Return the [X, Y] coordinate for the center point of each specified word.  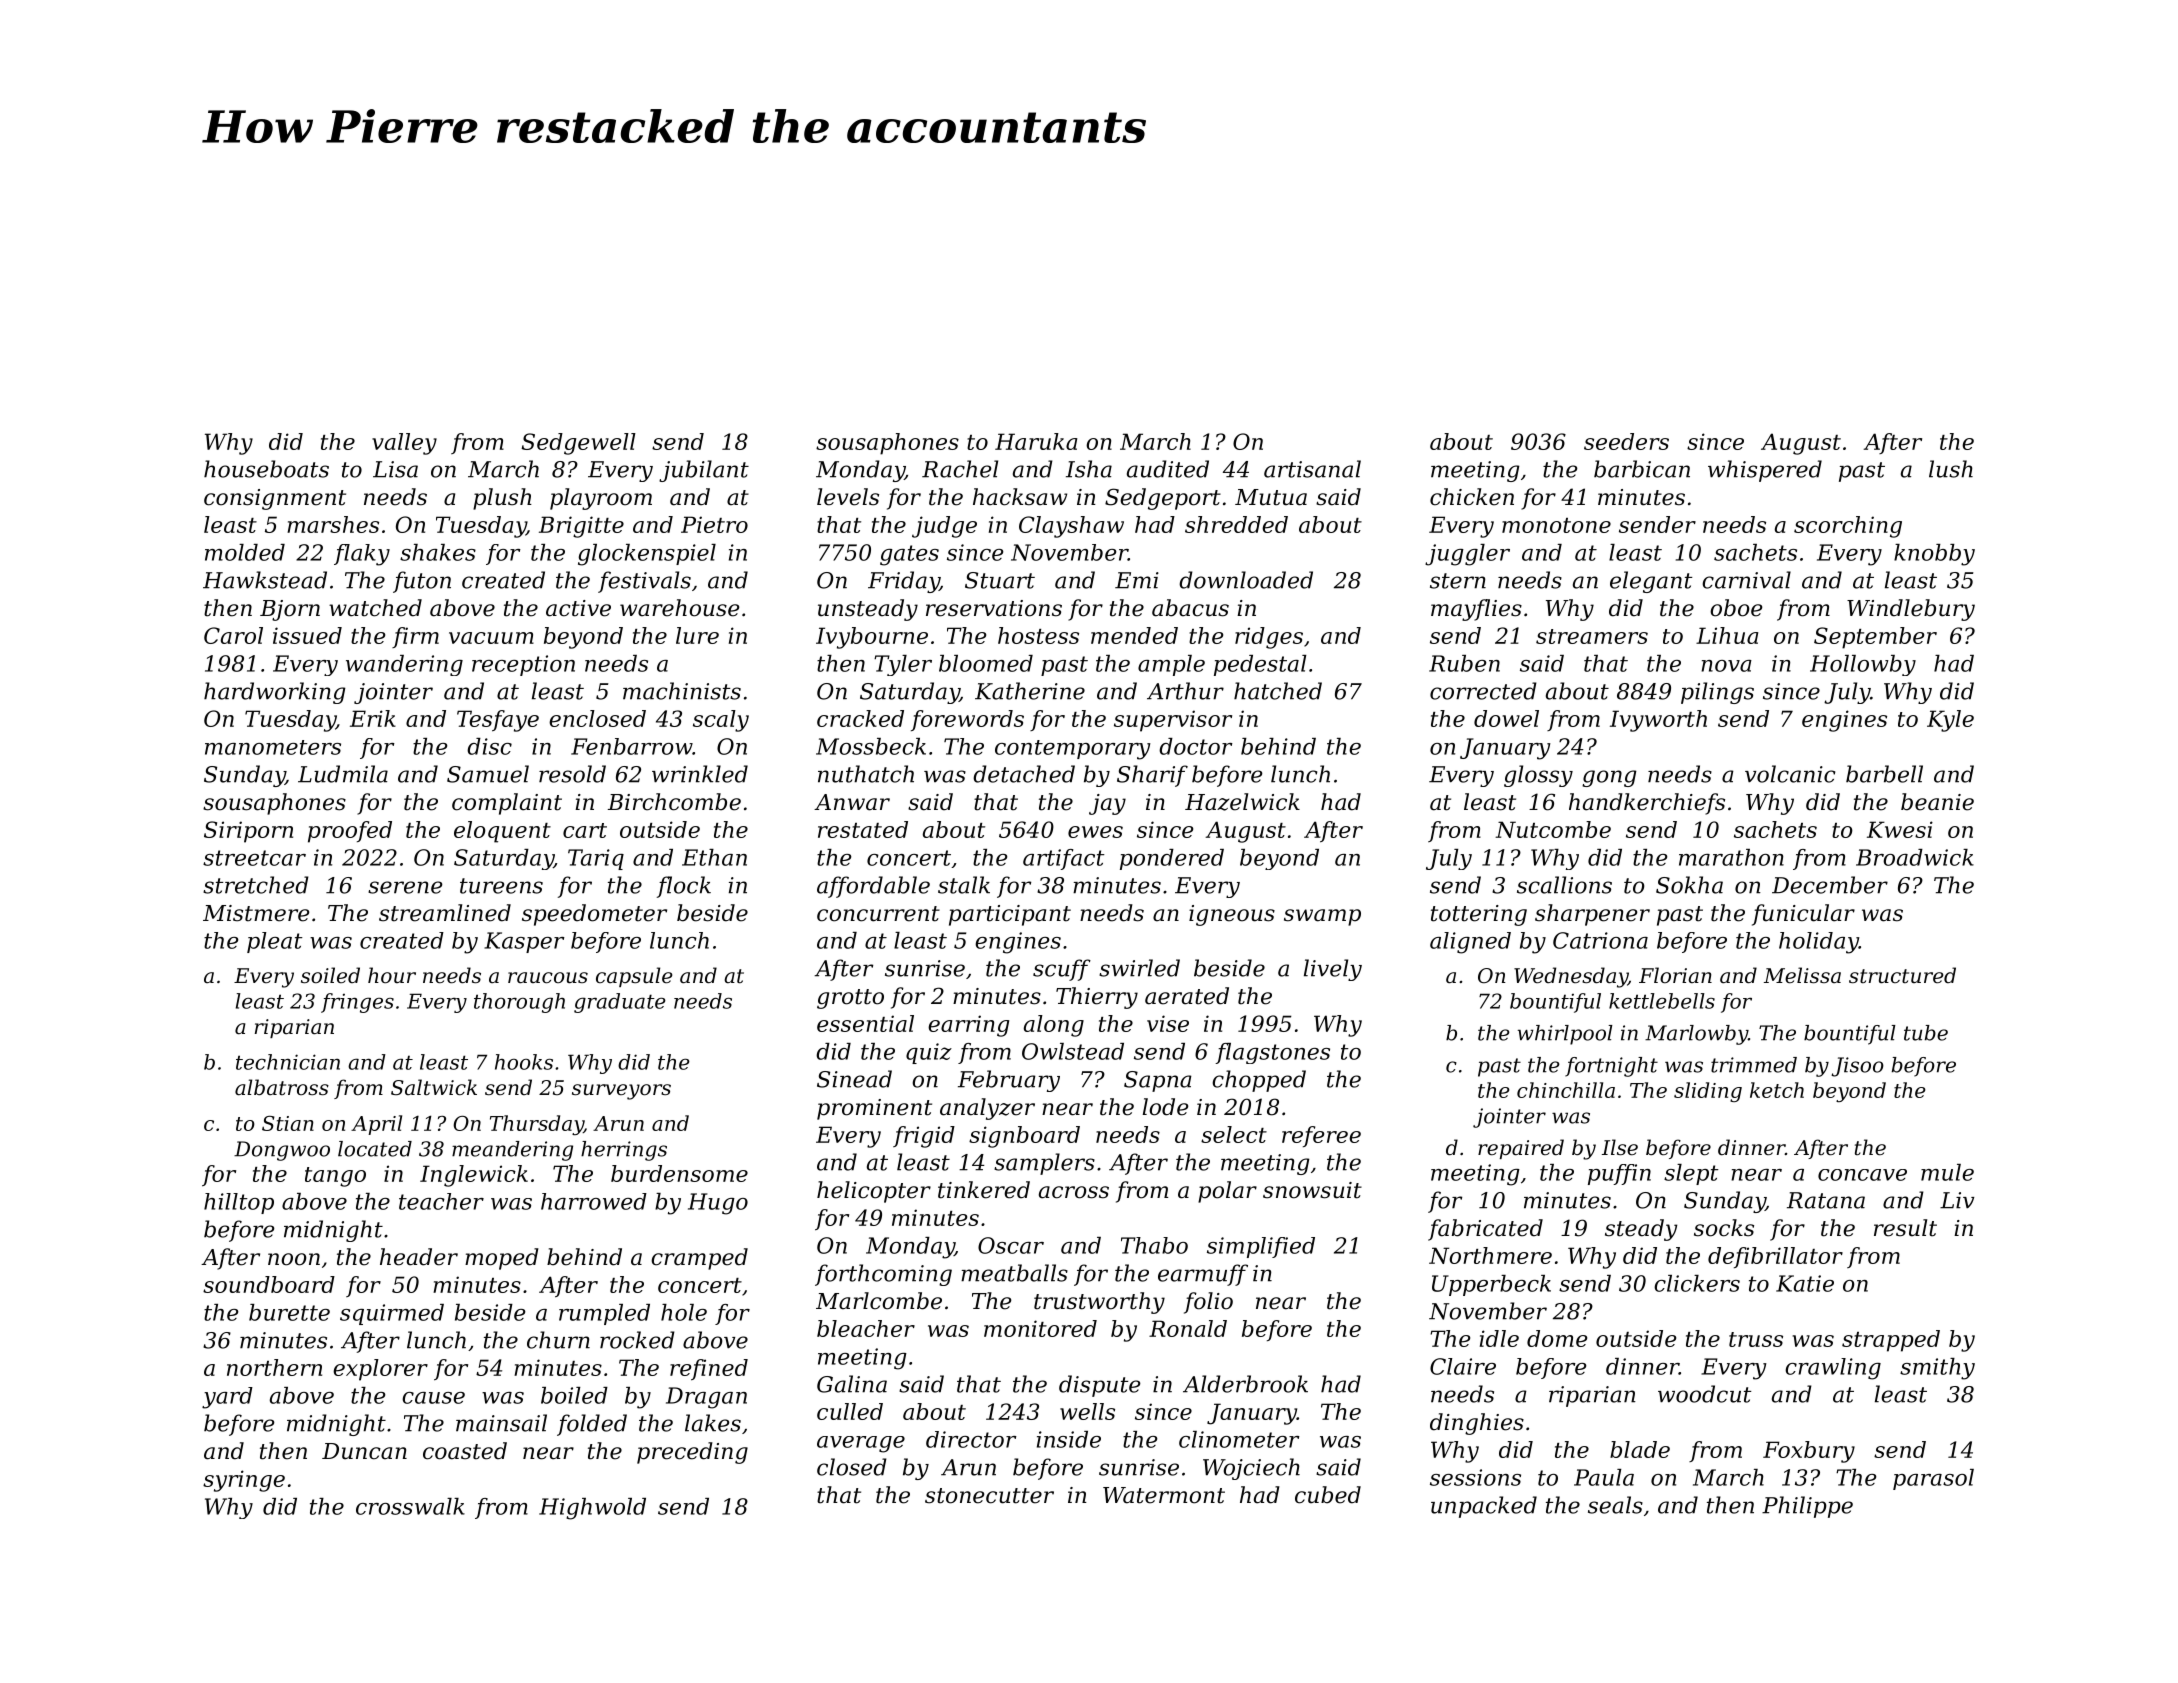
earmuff [1203, 1275]
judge [944, 527]
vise [1168, 1023]
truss [1756, 1339]
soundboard [269, 1284]
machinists [682, 691]
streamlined [445, 913]
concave [1862, 1175]
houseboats [266, 469]
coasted [465, 1451]
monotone [1556, 525]
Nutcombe [1553, 829]
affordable [873, 887]
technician [288, 1062]
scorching [1848, 527]
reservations [994, 608]
